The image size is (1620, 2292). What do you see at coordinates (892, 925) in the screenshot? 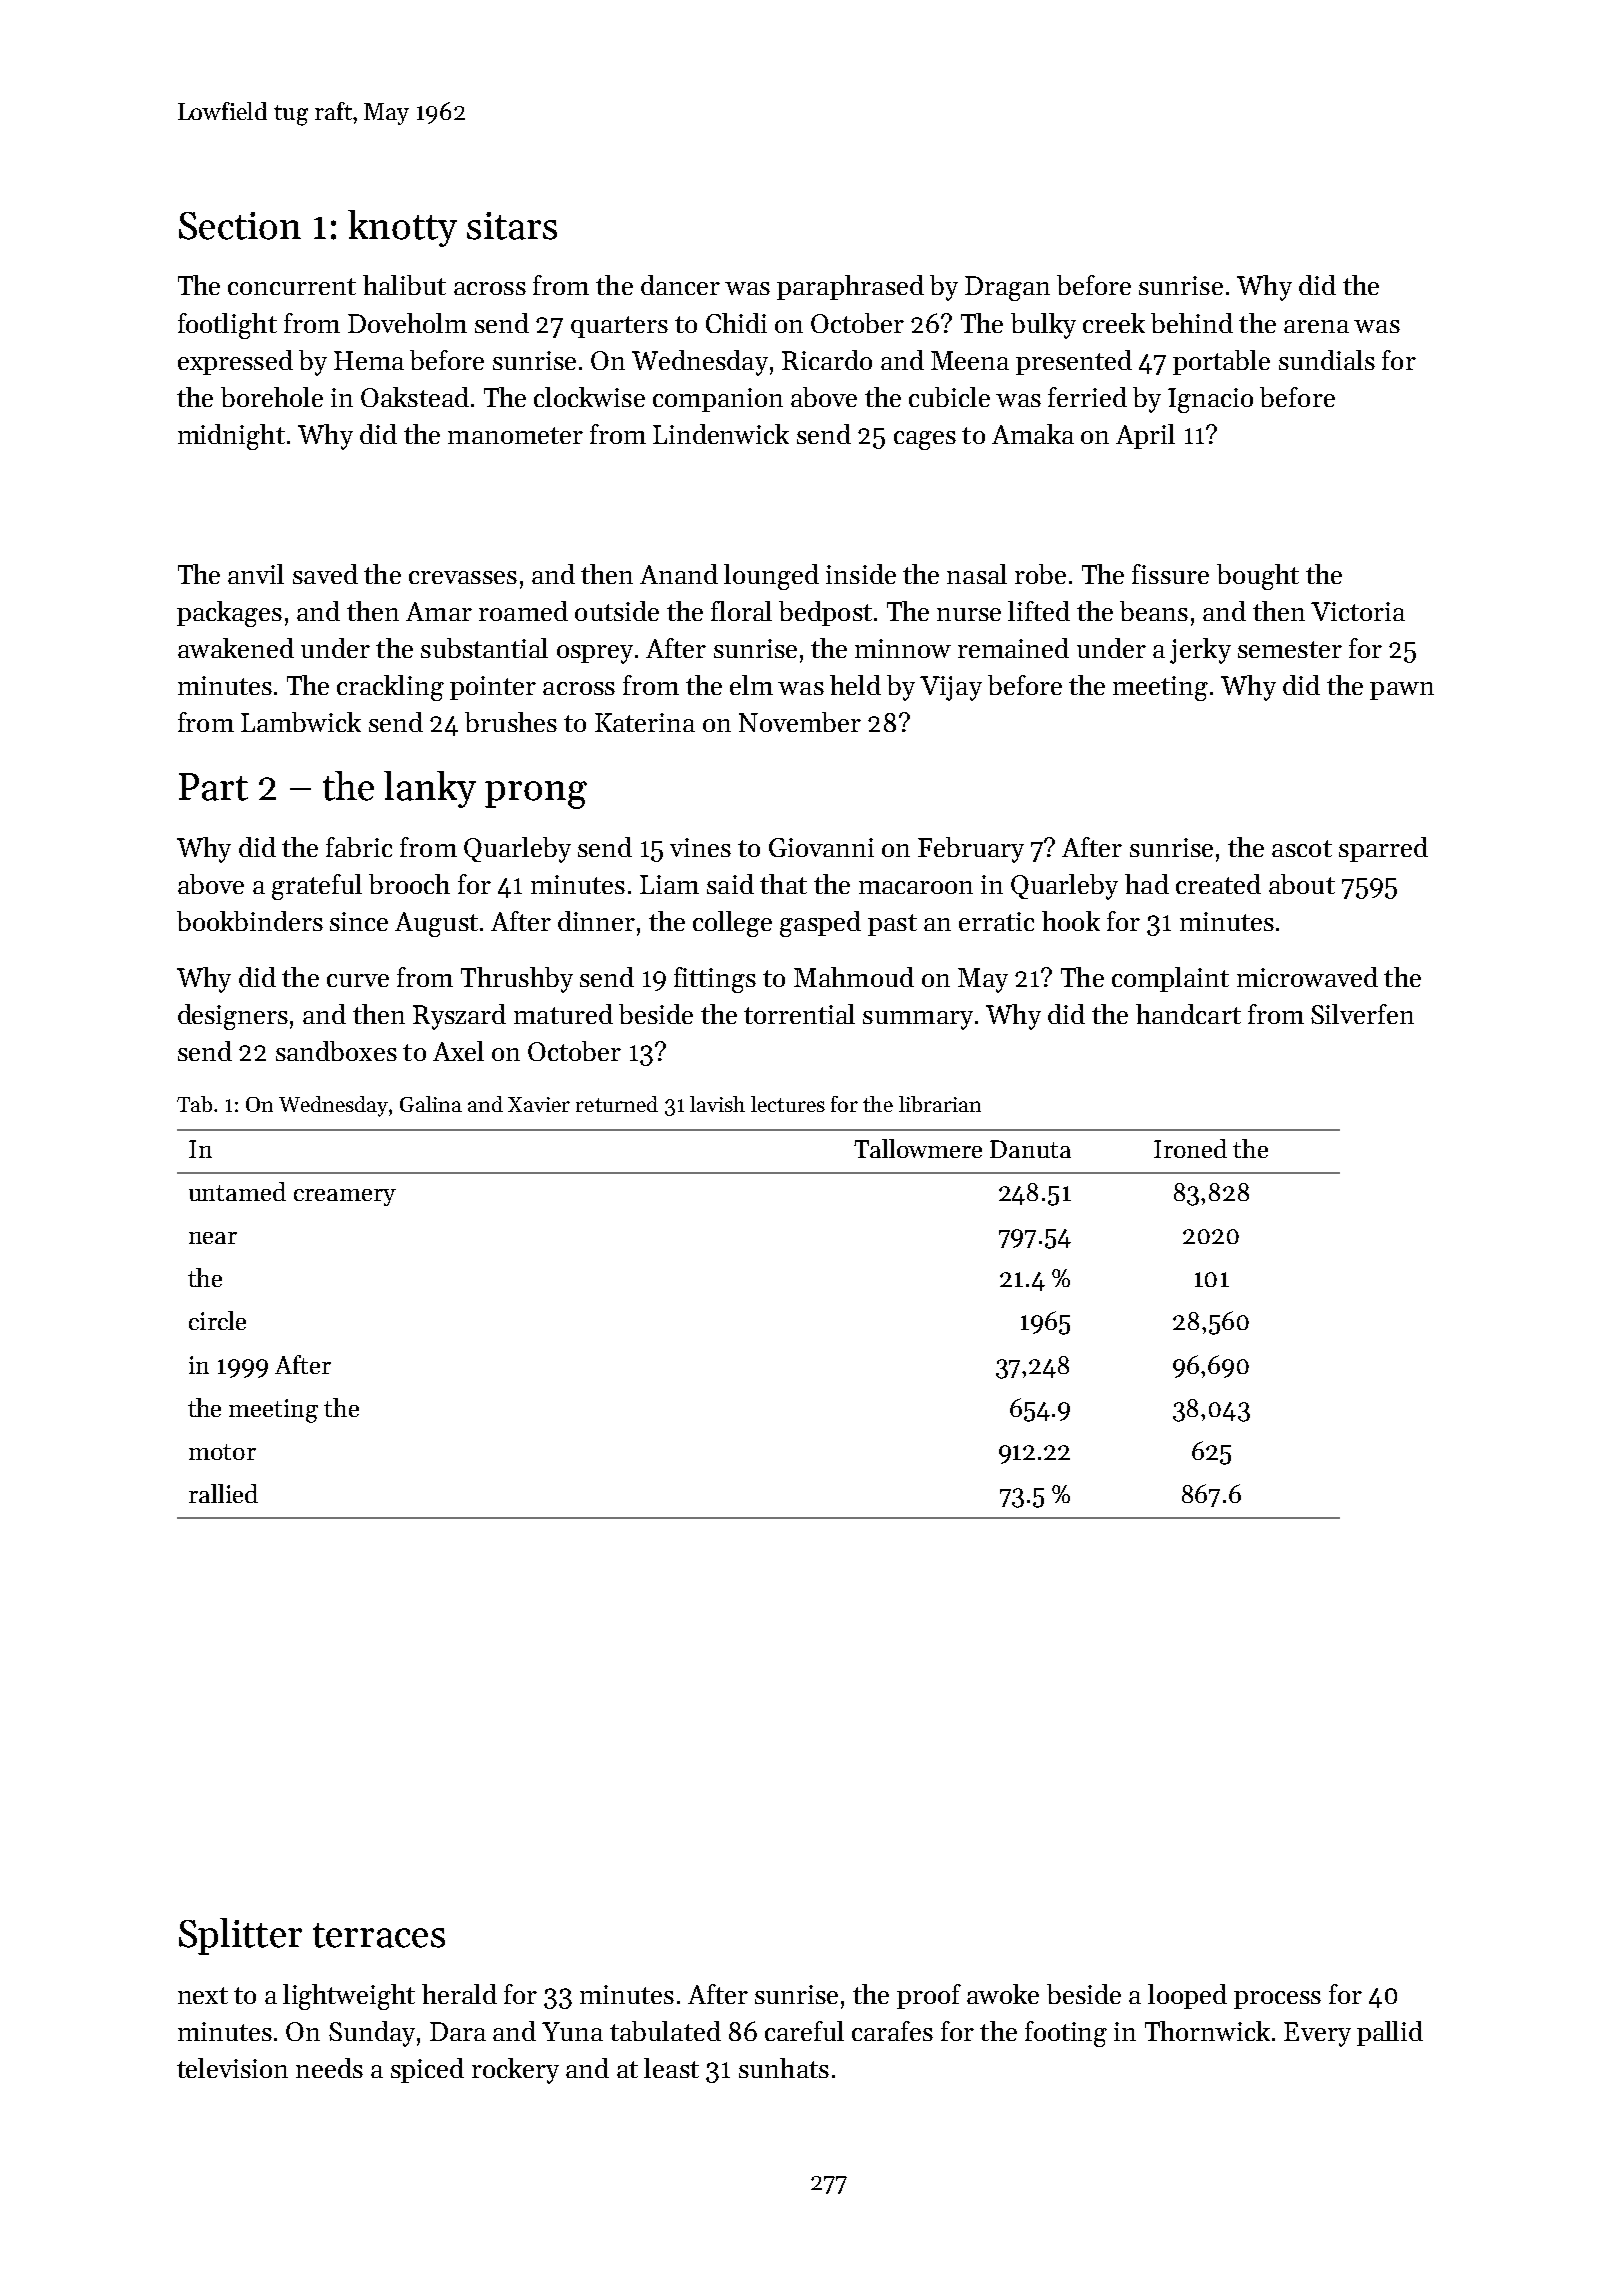
I see `past` at bounding box center [892, 925].
